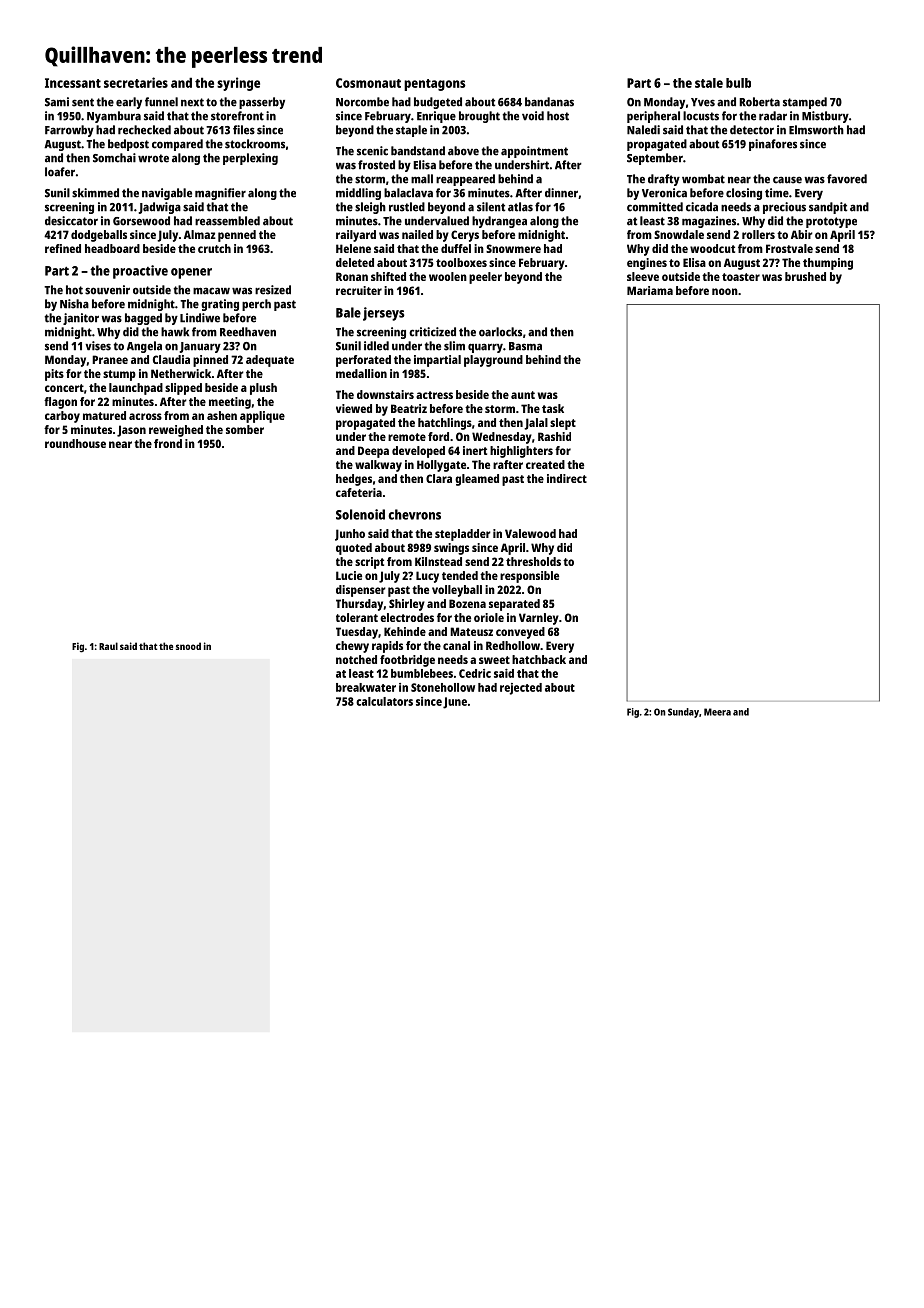 Image resolution: width=924 pixels, height=1308 pixels. What do you see at coordinates (114, 117) in the image?
I see `Nyambura` at bounding box center [114, 117].
